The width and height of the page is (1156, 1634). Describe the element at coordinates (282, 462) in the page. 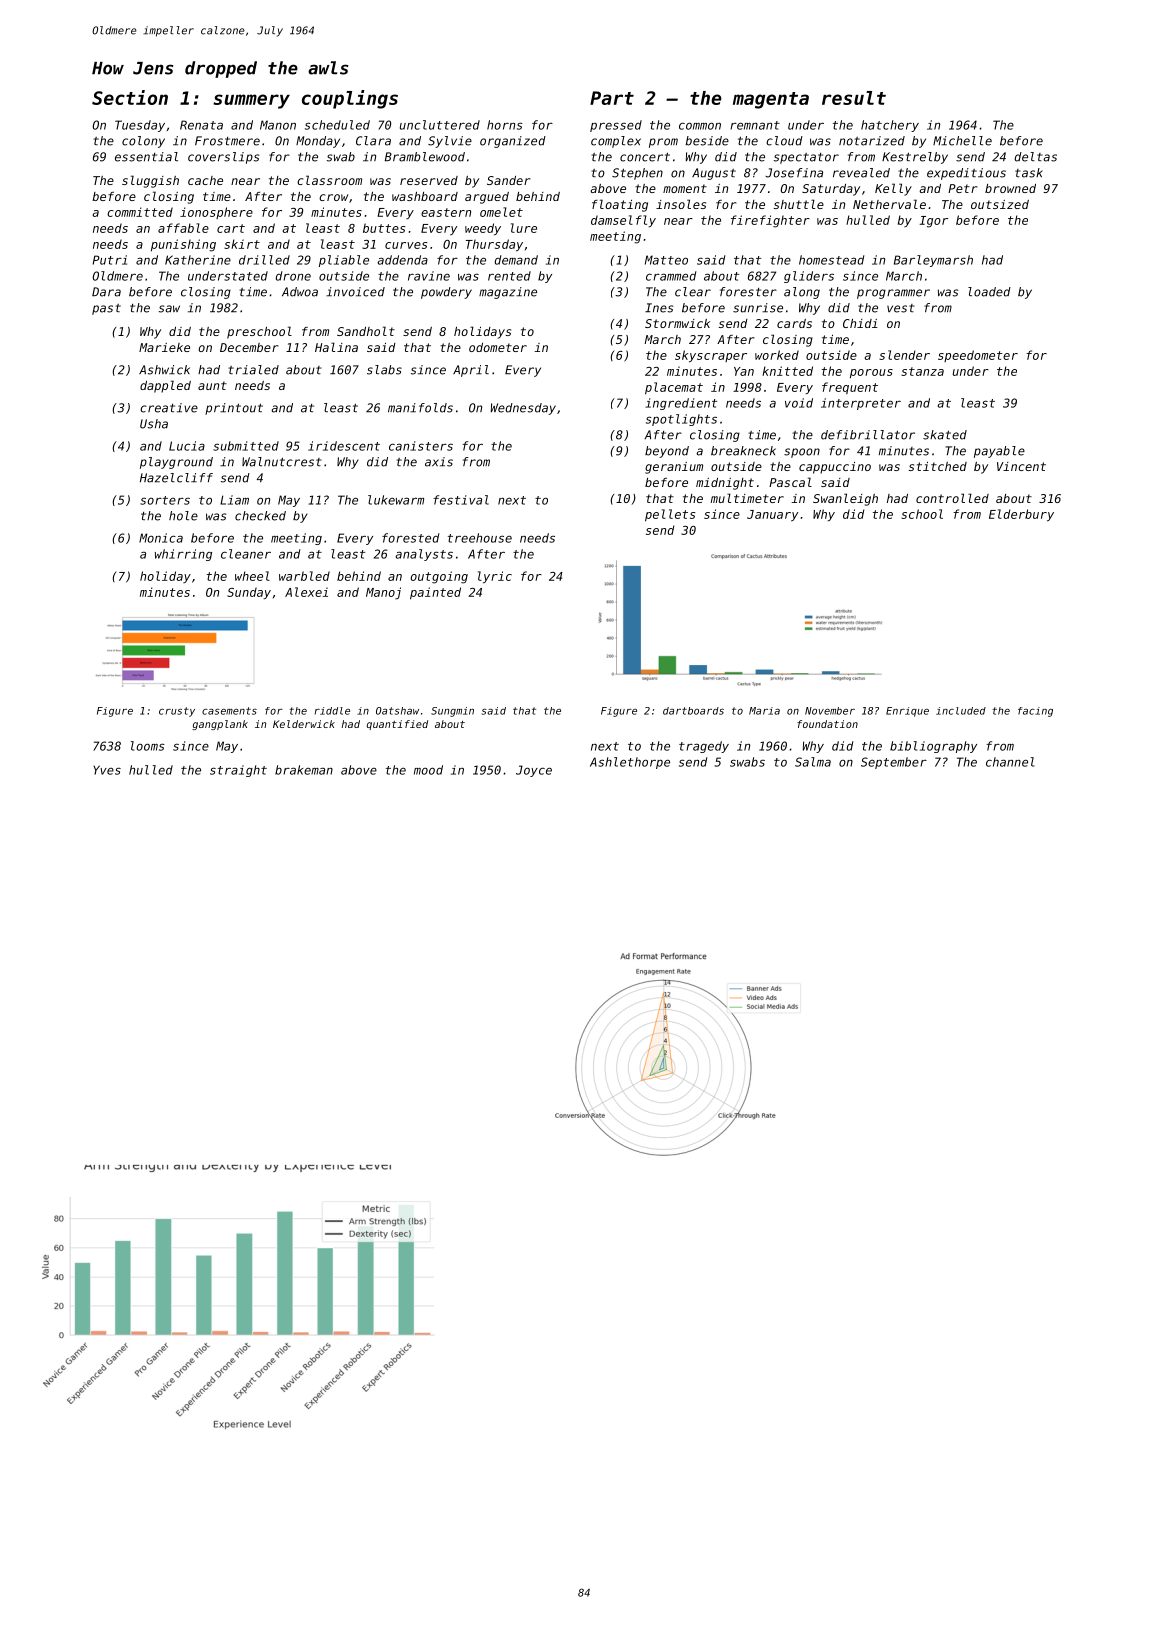

I see `Walnutcrest` at that location.
